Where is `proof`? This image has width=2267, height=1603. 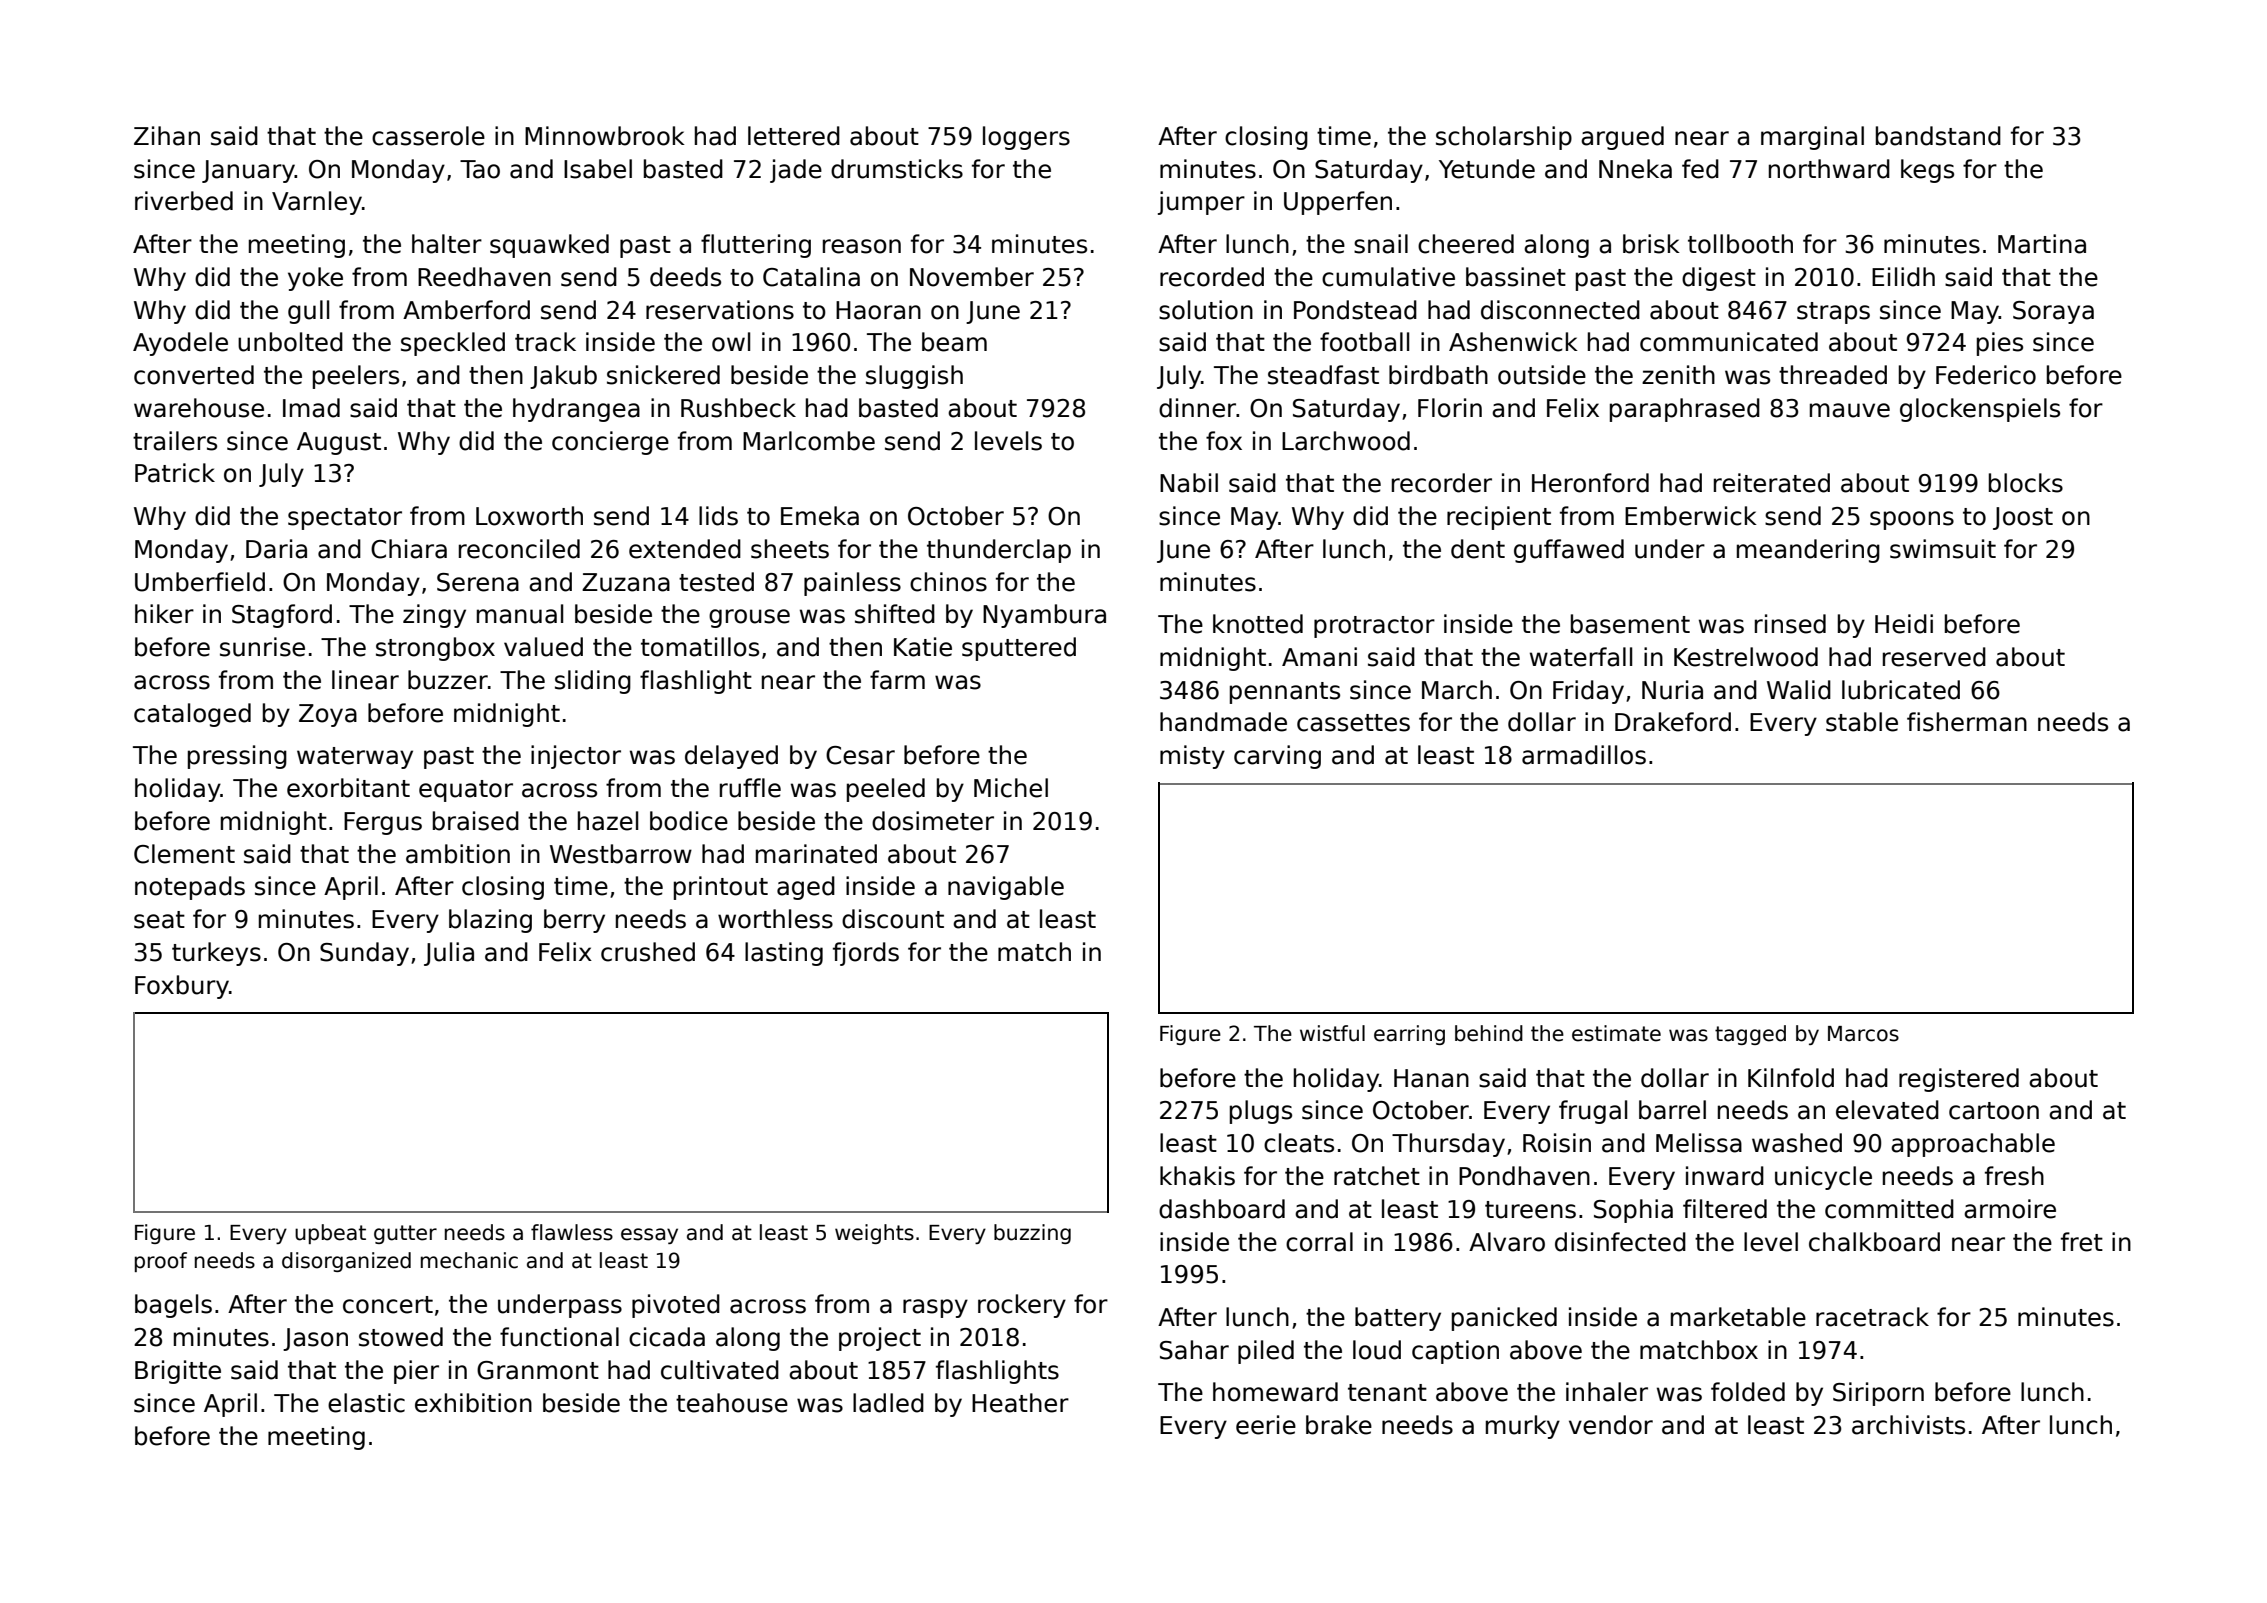
proof is located at coordinates (161, 1262).
